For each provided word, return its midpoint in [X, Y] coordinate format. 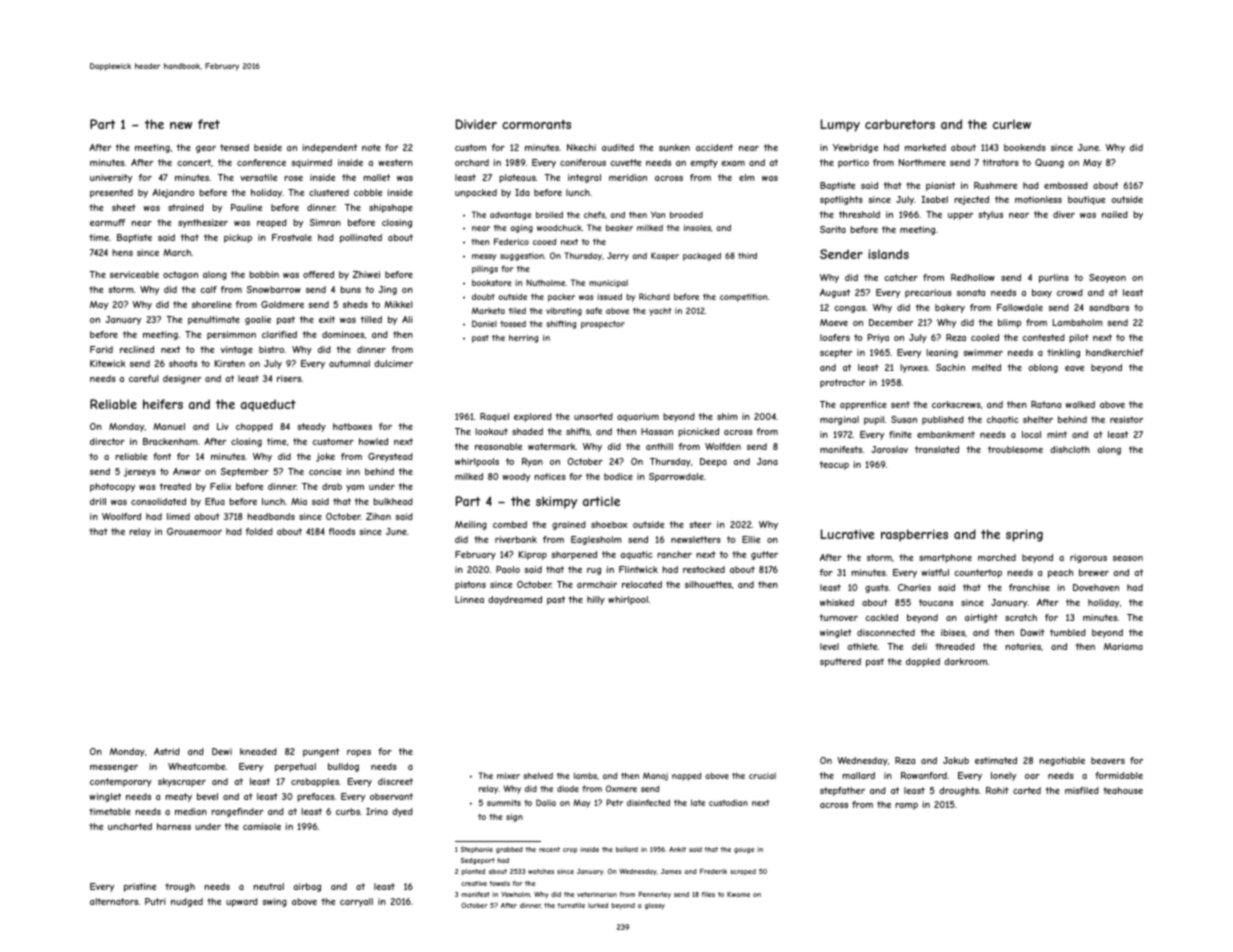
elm [746, 177]
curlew [1012, 124]
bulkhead [393, 501]
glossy [655, 906]
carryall [356, 902]
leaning [942, 353]
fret [209, 124]
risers [289, 378]
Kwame [738, 894]
